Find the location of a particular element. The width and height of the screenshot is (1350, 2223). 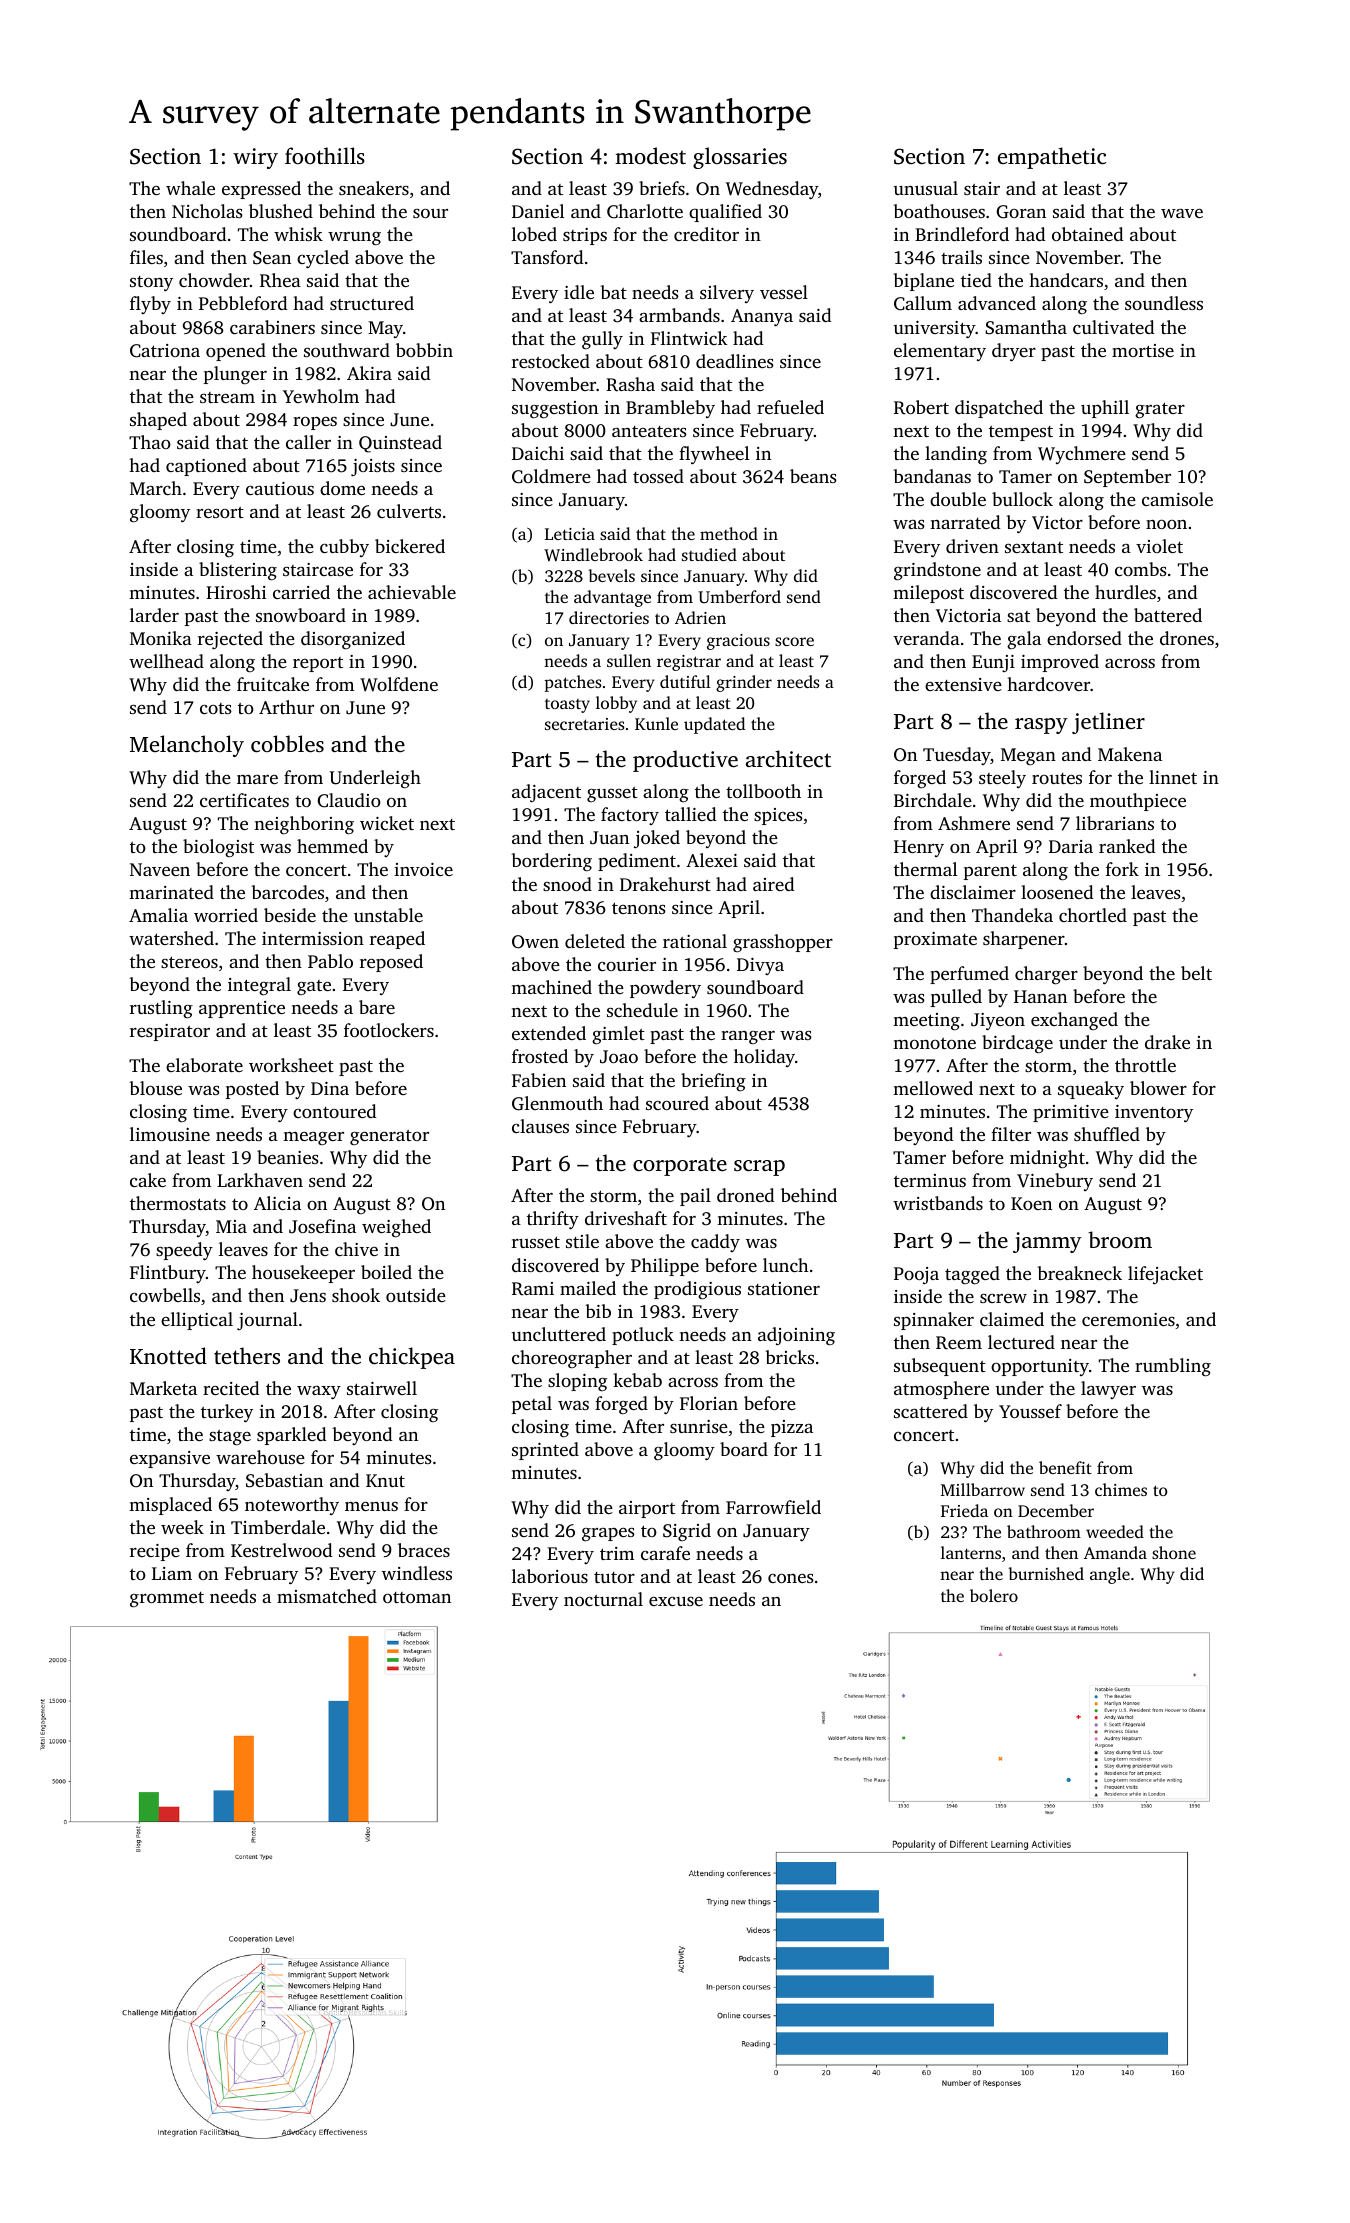

empathetic is located at coordinates (1052, 158).
